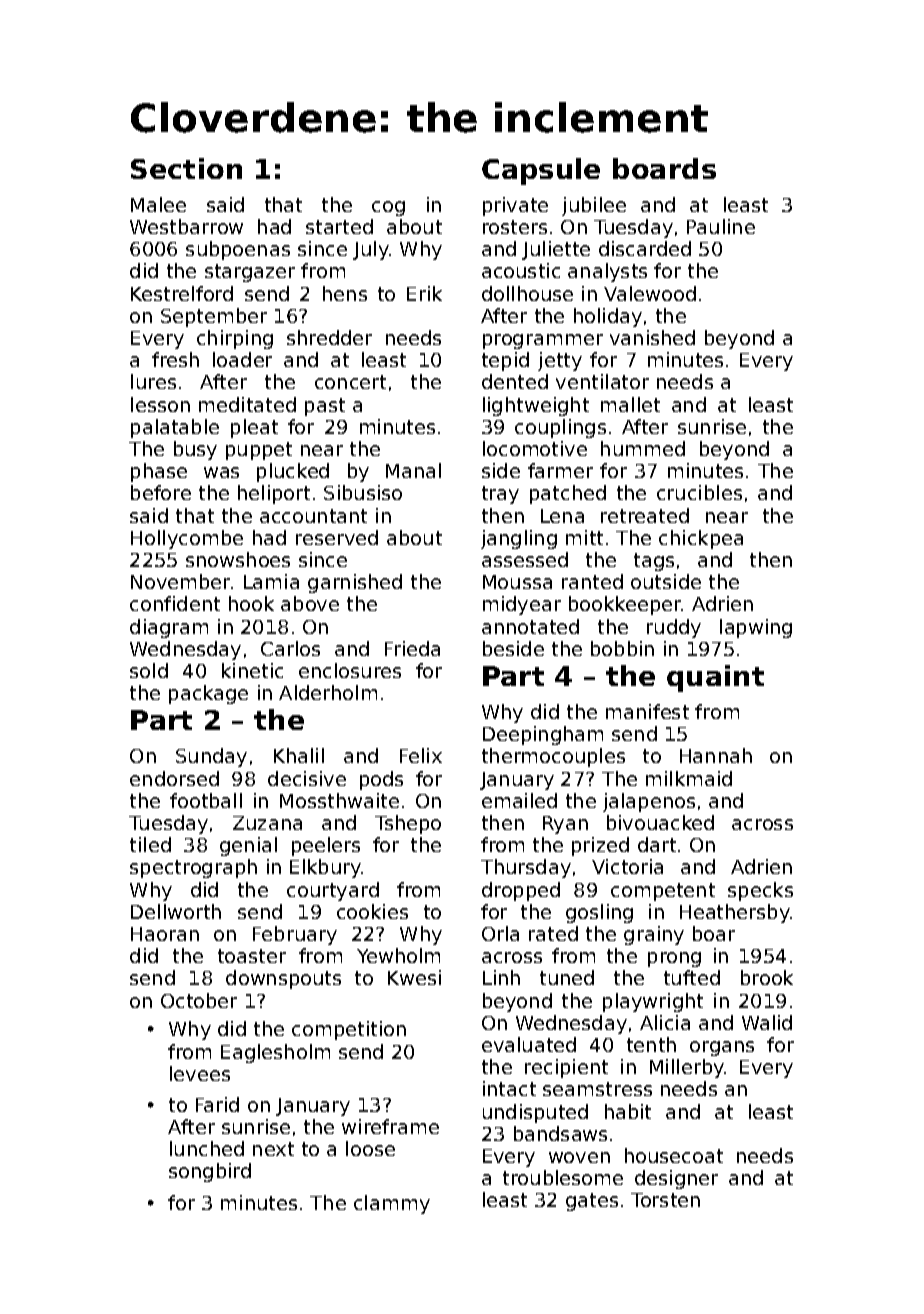 This image has width=924, height=1314. What do you see at coordinates (594, 206) in the image?
I see `jubilee` at bounding box center [594, 206].
